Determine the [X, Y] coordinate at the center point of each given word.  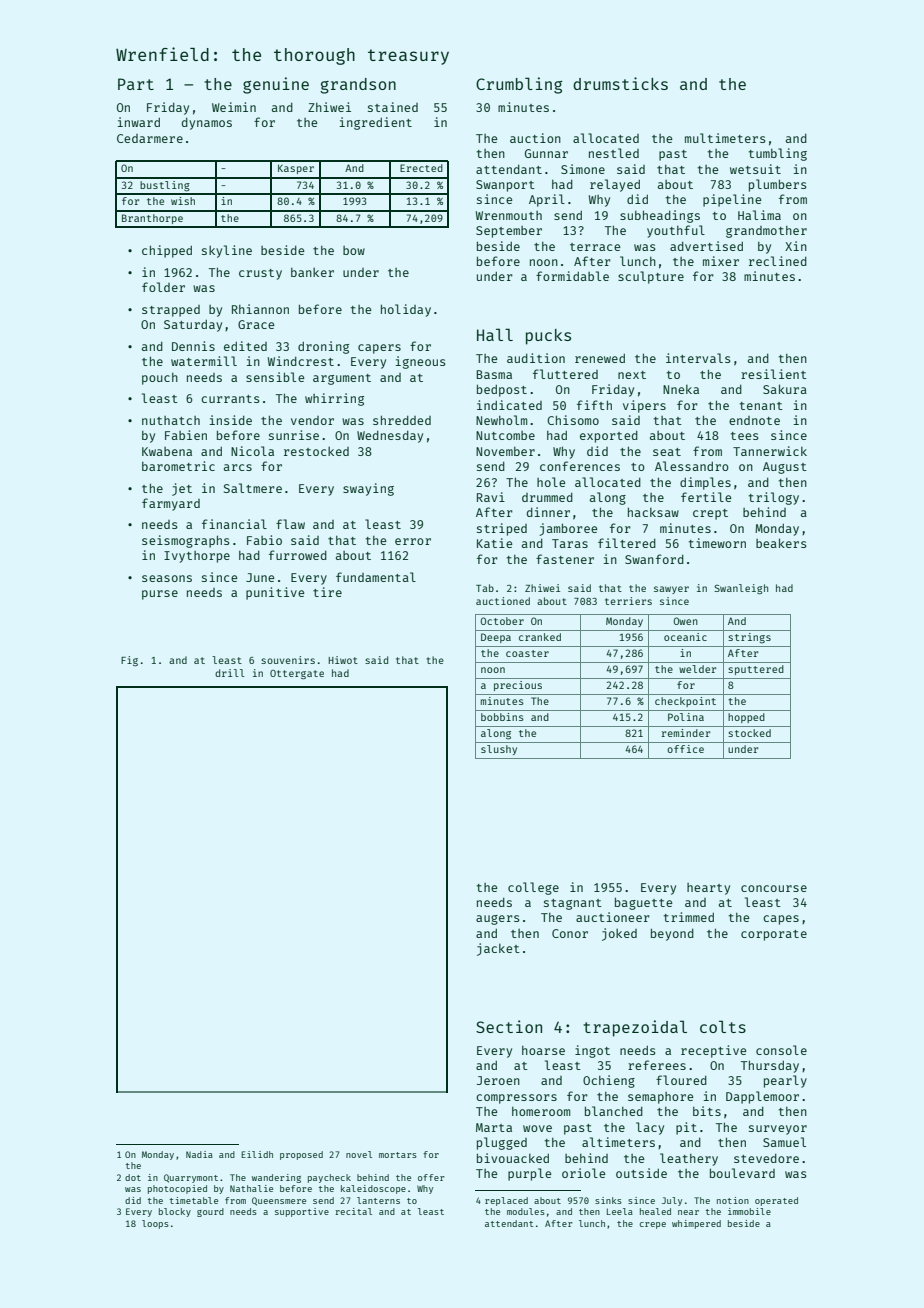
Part [136, 84]
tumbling [778, 154]
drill [230, 673]
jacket [498, 949]
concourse [774, 888]
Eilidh [257, 1154]
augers [498, 920]
